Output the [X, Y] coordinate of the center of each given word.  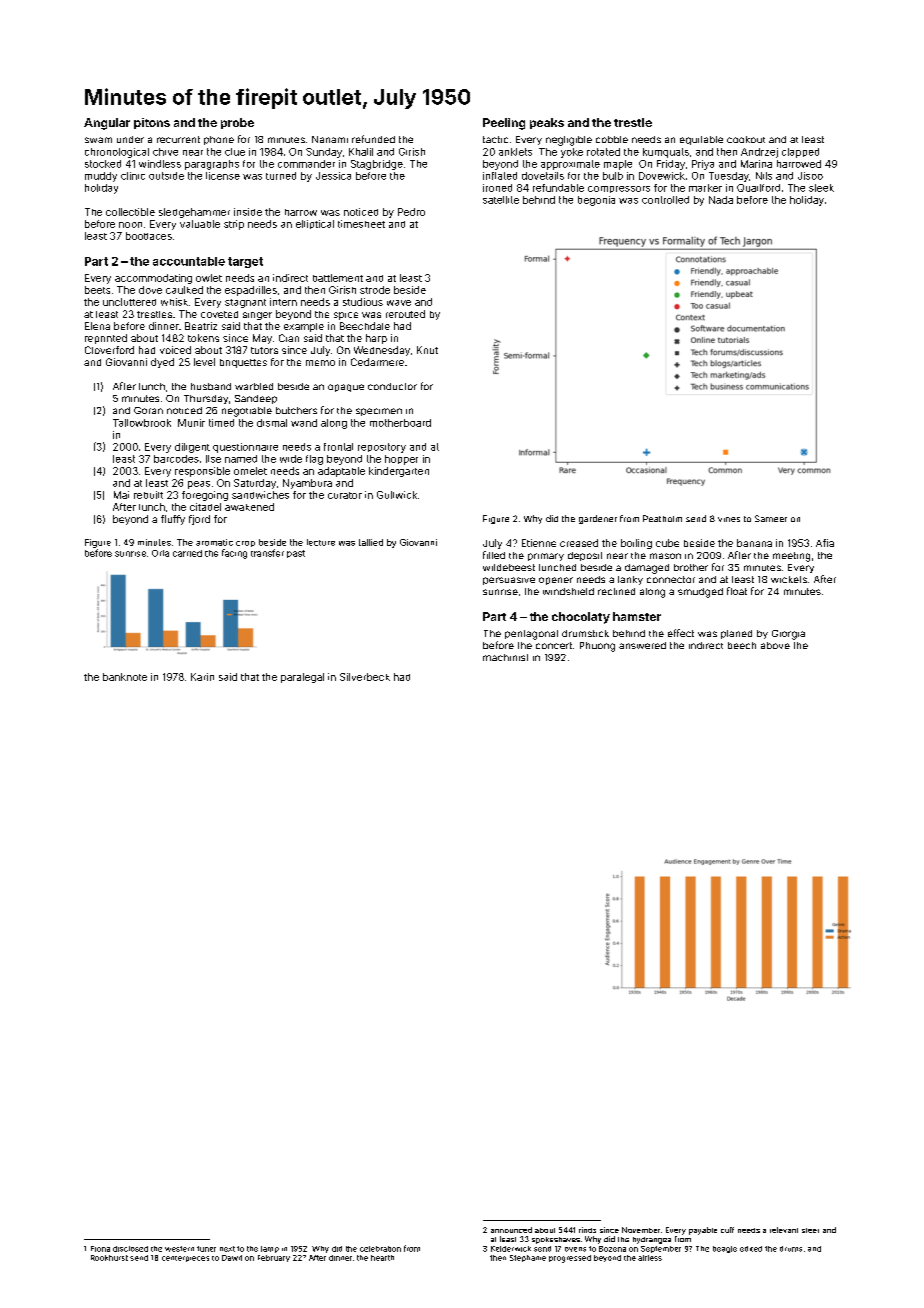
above [775, 645]
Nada [721, 200]
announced [511, 1230]
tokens [203, 338]
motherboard [400, 423]
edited [751, 1249]
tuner [206, 1249]
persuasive [509, 581]
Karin [202, 677]
